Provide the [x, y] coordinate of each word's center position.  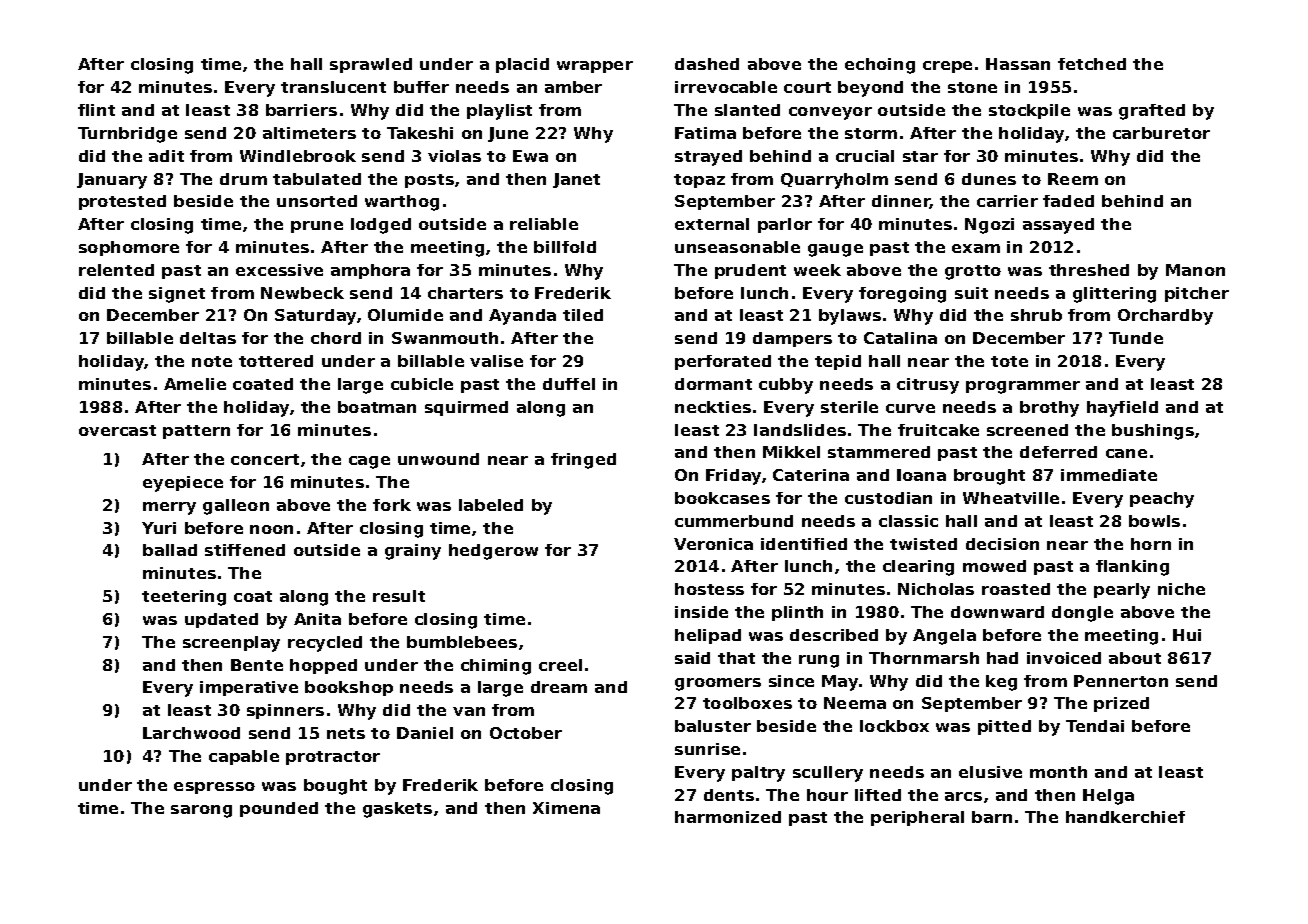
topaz [699, 181]
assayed [1058, 226]
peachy [1162, 500]
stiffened [245, 550]
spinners [285, 711]
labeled [491, 505]
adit [166, 156]
